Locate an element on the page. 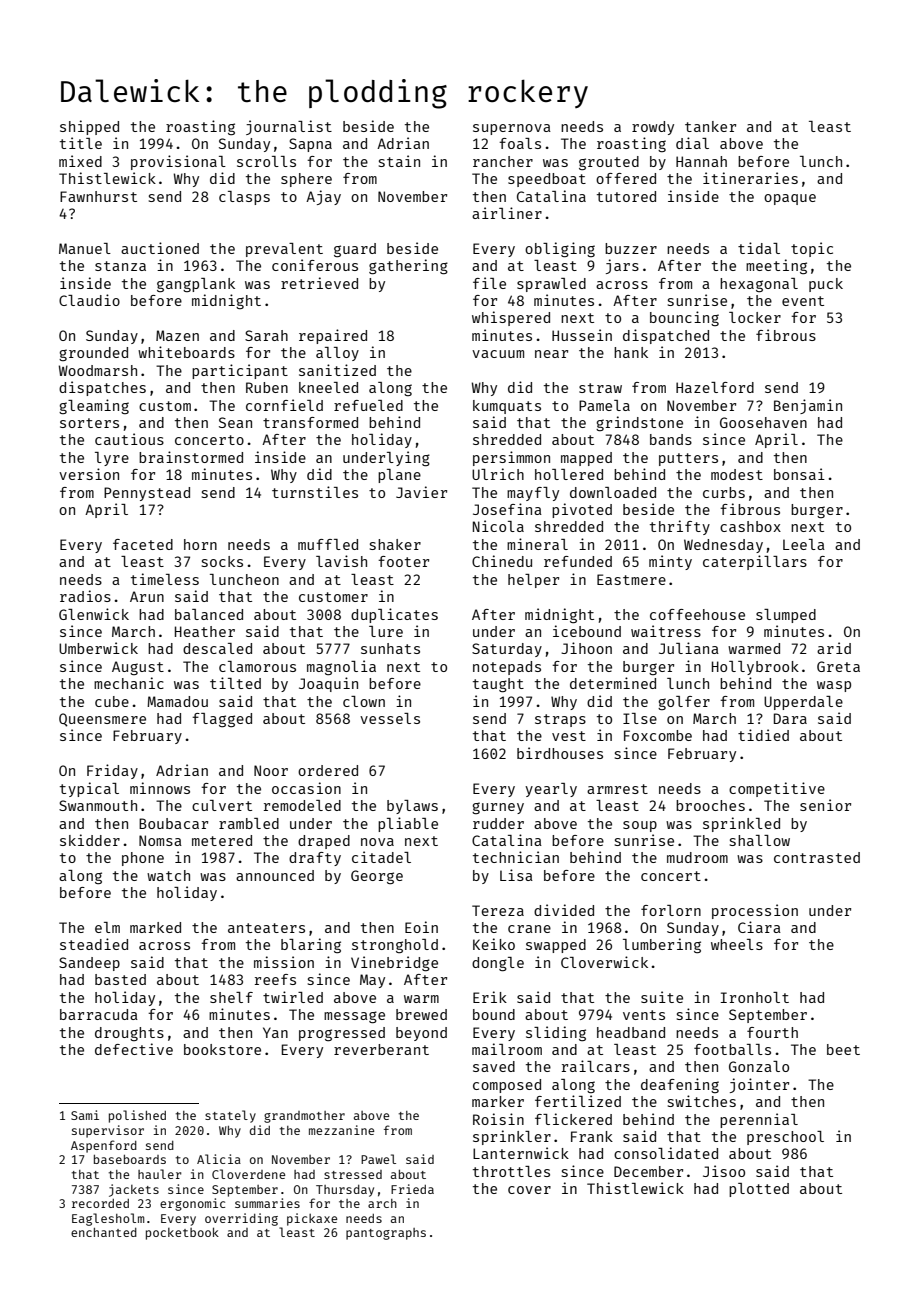 The image size is (924, 1308). wasp is located at coordinates (834, 686).
